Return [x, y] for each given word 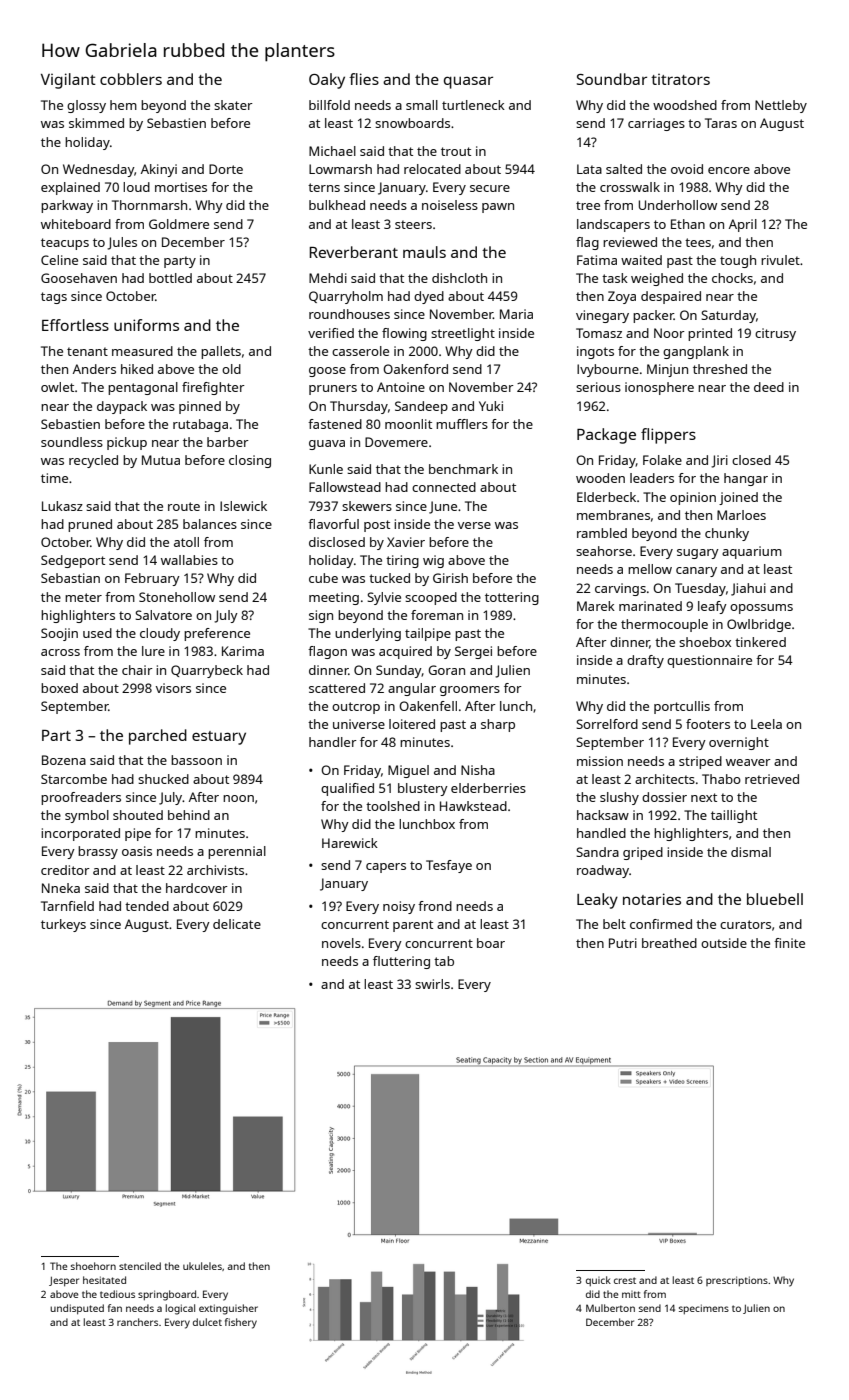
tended [147, 906]
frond [435, 906]
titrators [680, 79]
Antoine [401, 387]
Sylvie [384, 598]
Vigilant [68, 81]
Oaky [327, 81]
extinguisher [228, 1309]
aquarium [752, 552]
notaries [652, 899]
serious [598, 387]
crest [625, 1280]
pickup [127, 443]
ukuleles [202, 1266]
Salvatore [163, 615]
